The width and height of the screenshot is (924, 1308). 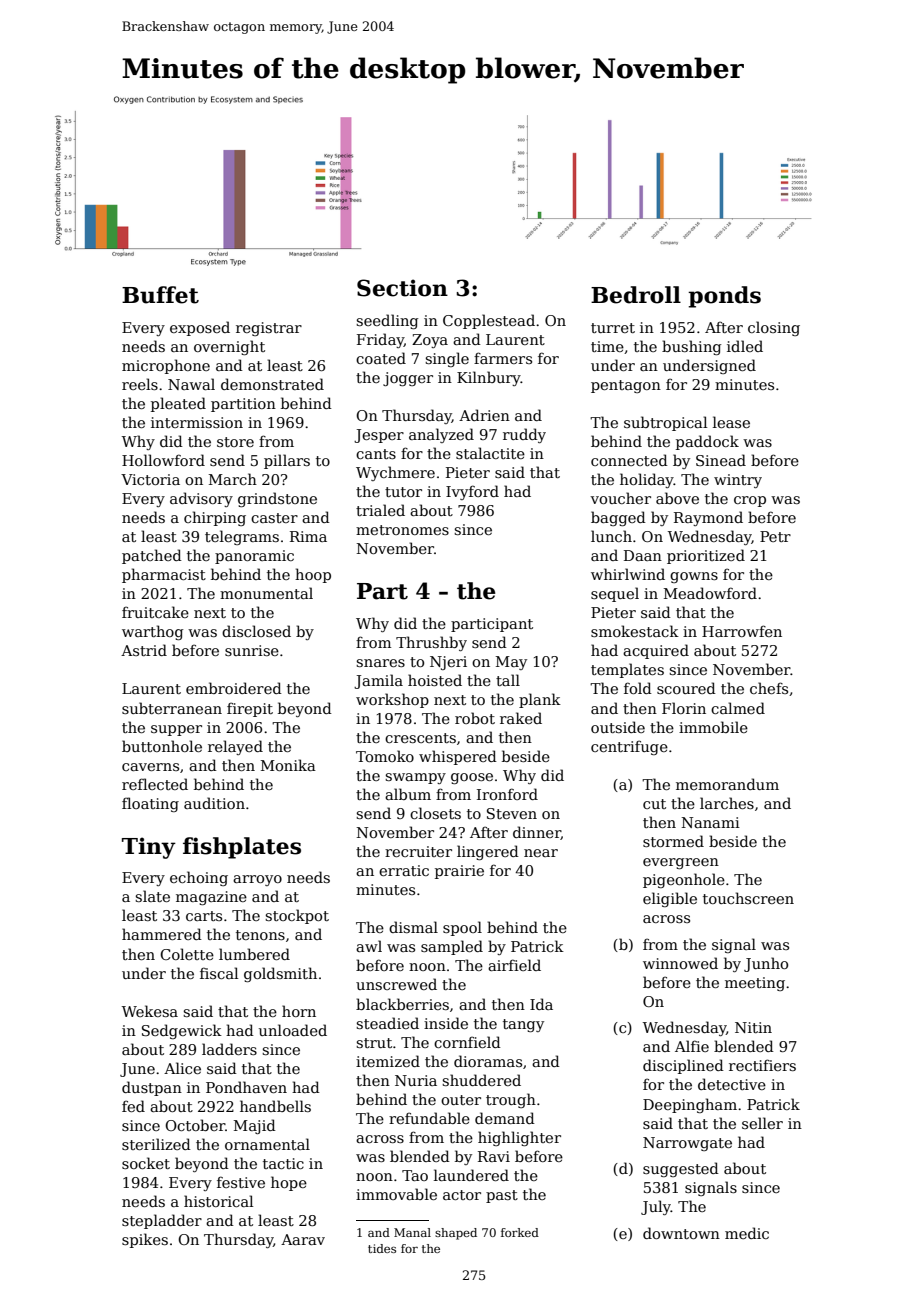 I want to click on jogger, so click(x=408, y=379).
